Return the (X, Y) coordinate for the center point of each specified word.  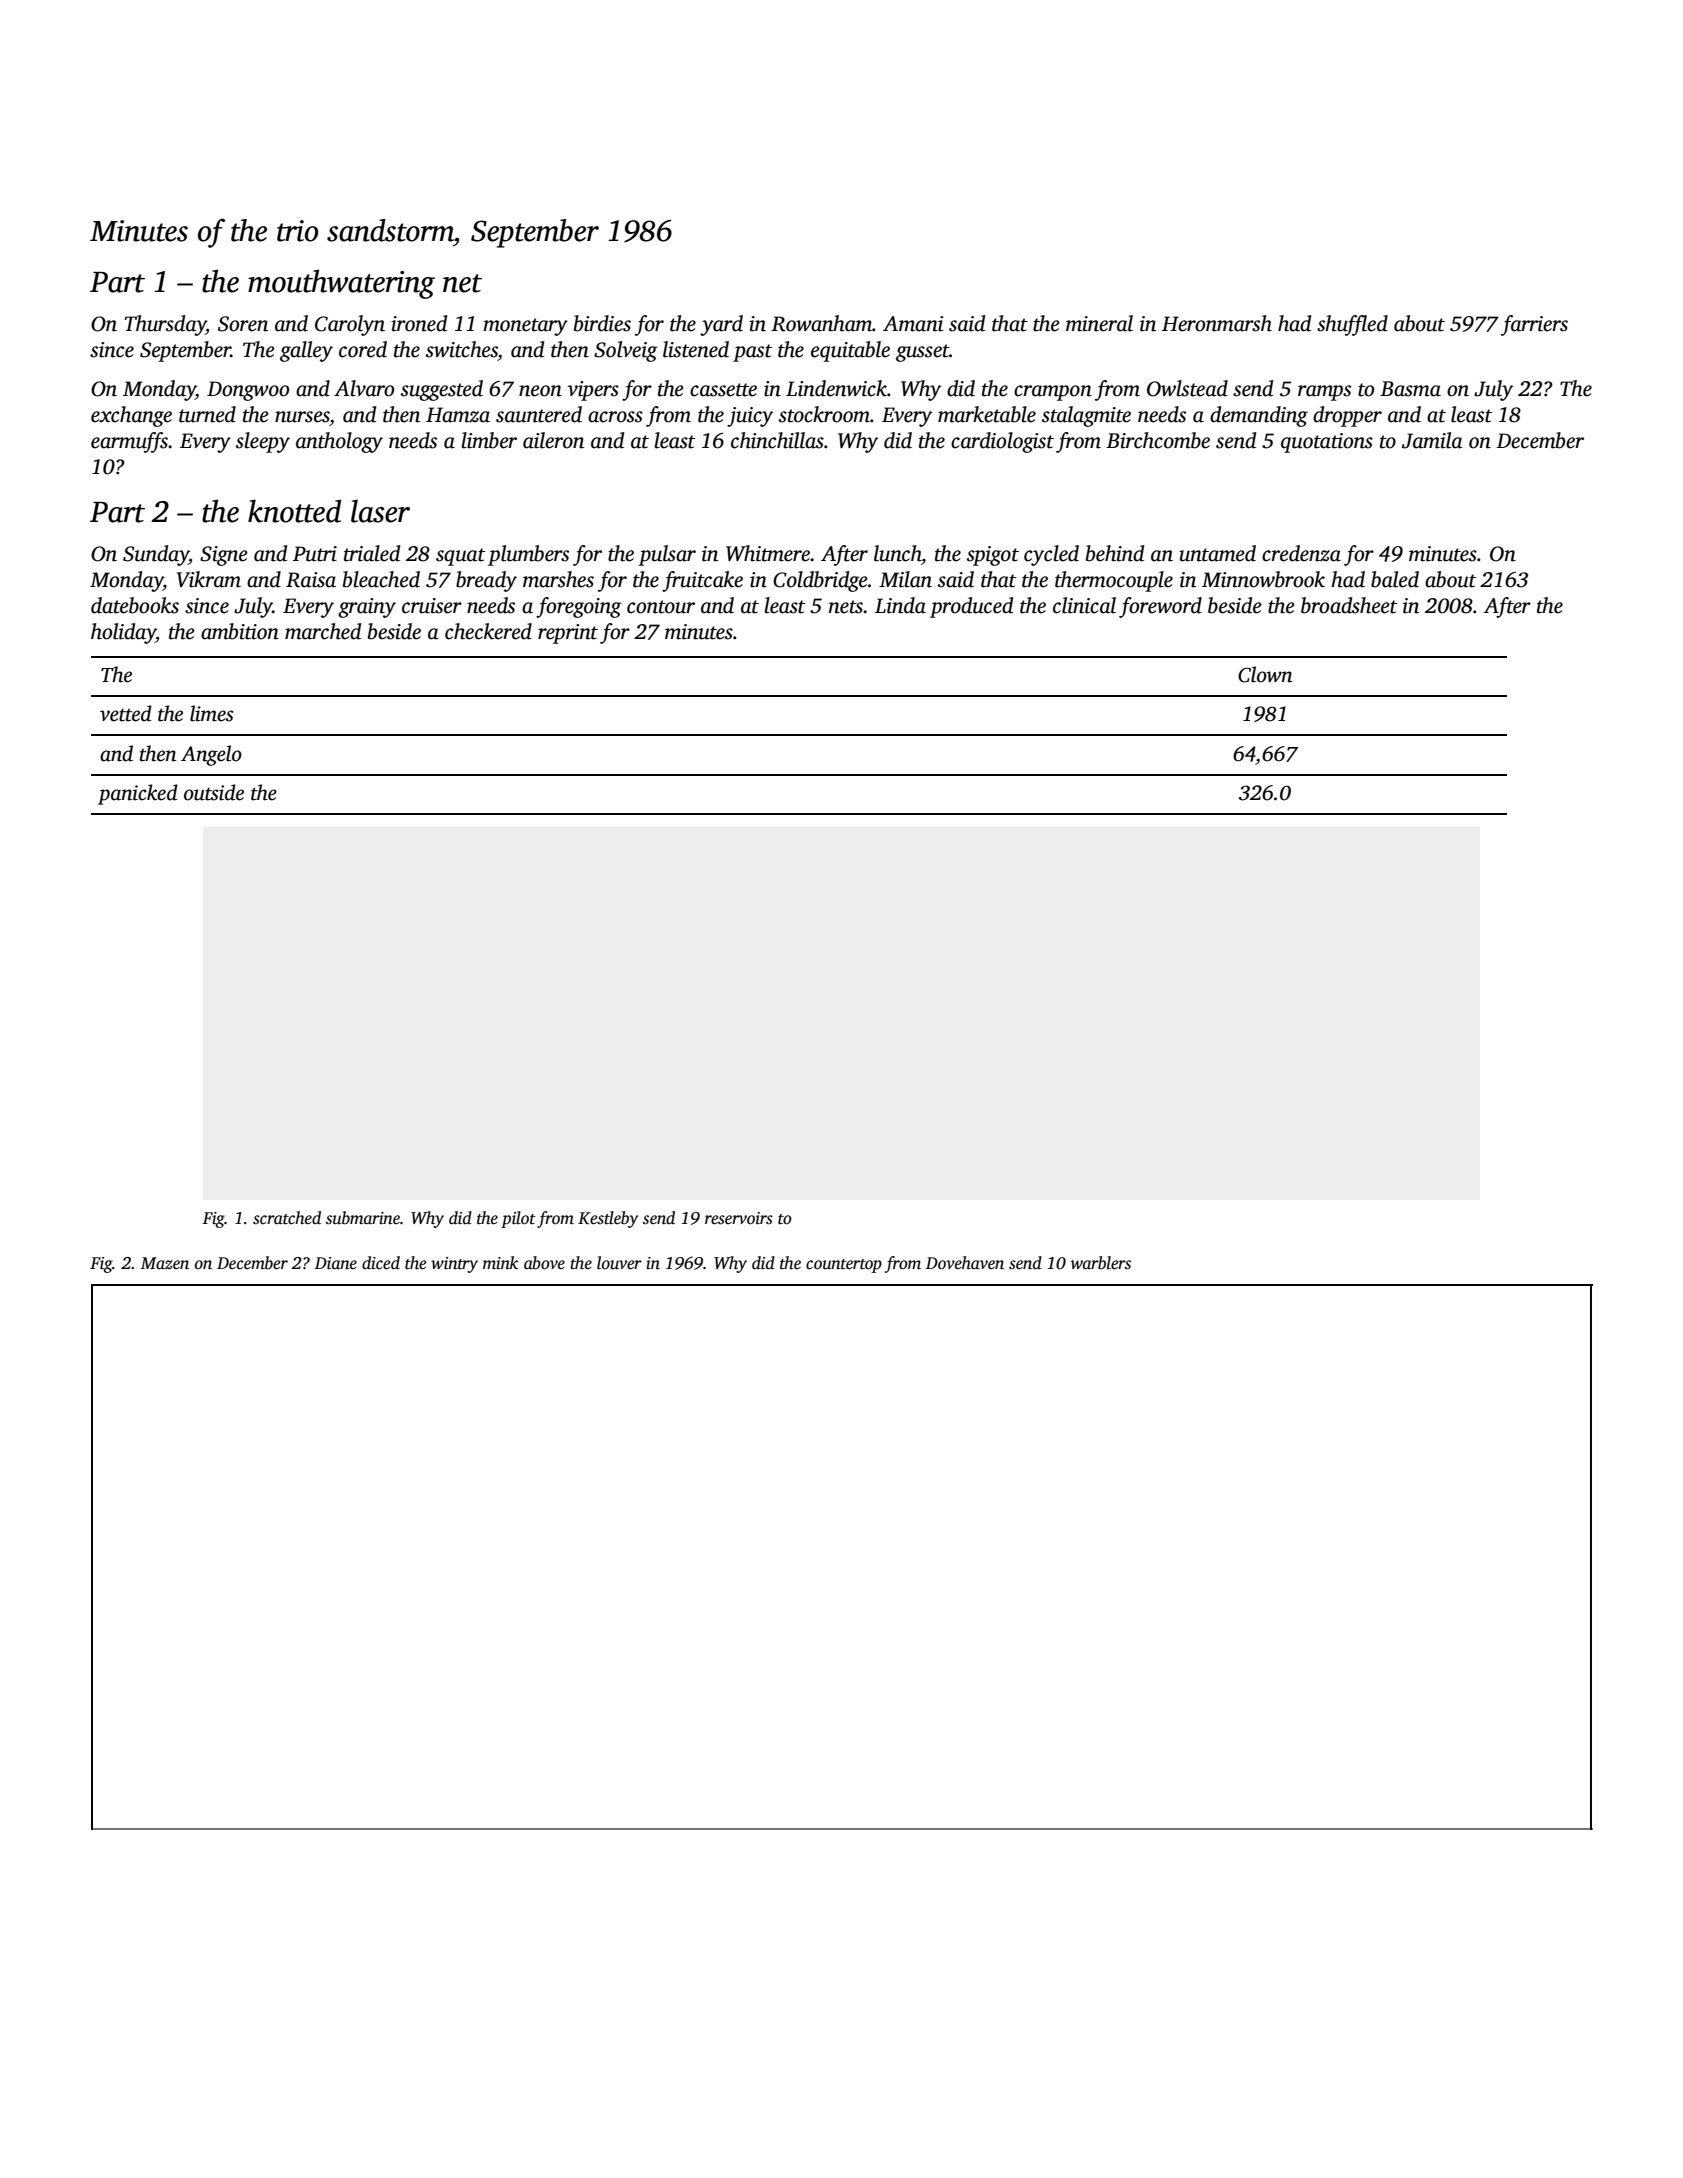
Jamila (1432, 440)
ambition (240, 631)
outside (214, 792)
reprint (568, 634)
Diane (336, 1263)
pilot (518, 1219)
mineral (1099, 323)
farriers (1534, 325)
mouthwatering (341, 284)
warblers (1101, 1263)
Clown (1265, 674)
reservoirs (739, 1218)
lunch (897, 553)
